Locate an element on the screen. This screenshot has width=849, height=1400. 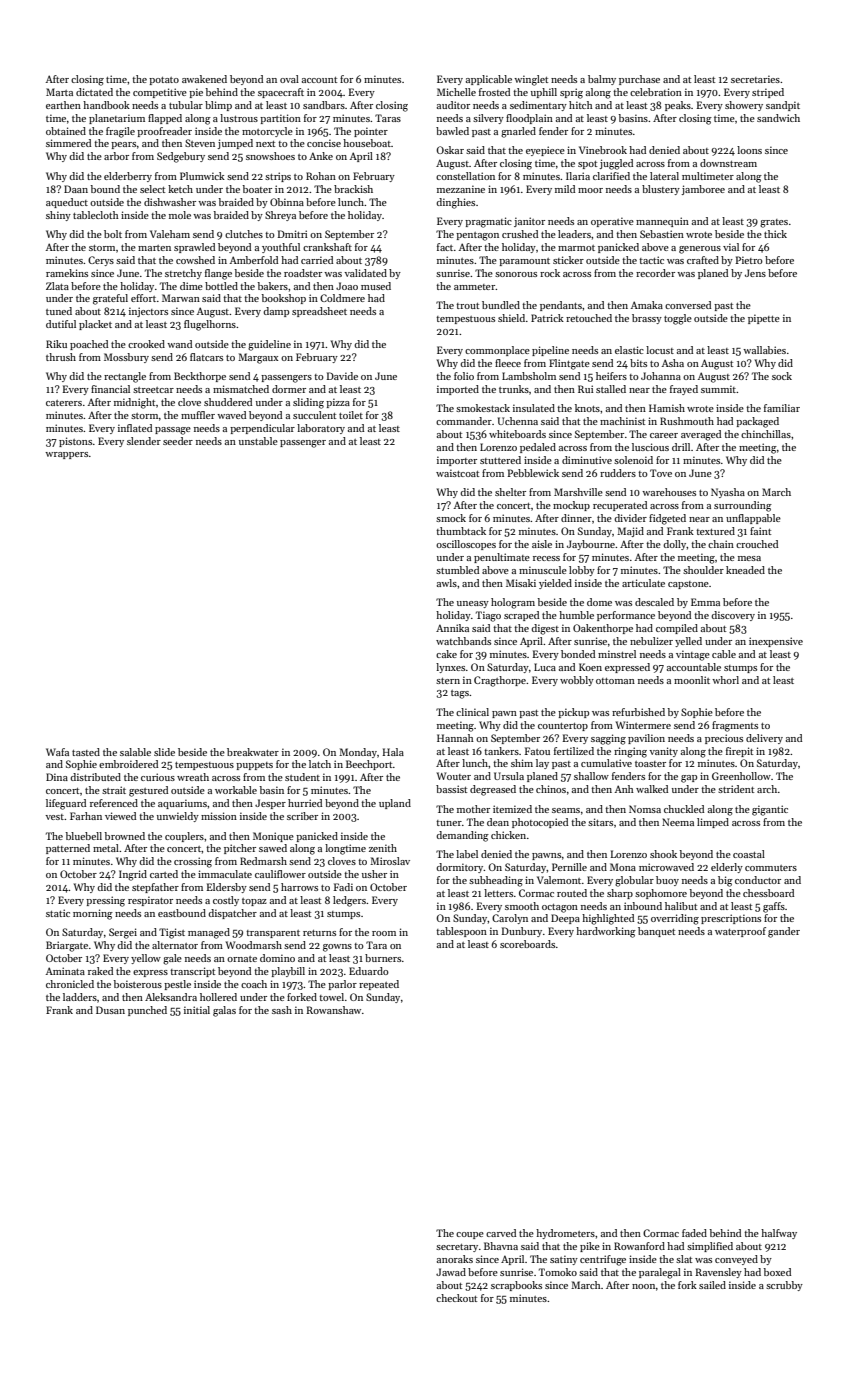
secretaries is located at coordinates (755, 79).
